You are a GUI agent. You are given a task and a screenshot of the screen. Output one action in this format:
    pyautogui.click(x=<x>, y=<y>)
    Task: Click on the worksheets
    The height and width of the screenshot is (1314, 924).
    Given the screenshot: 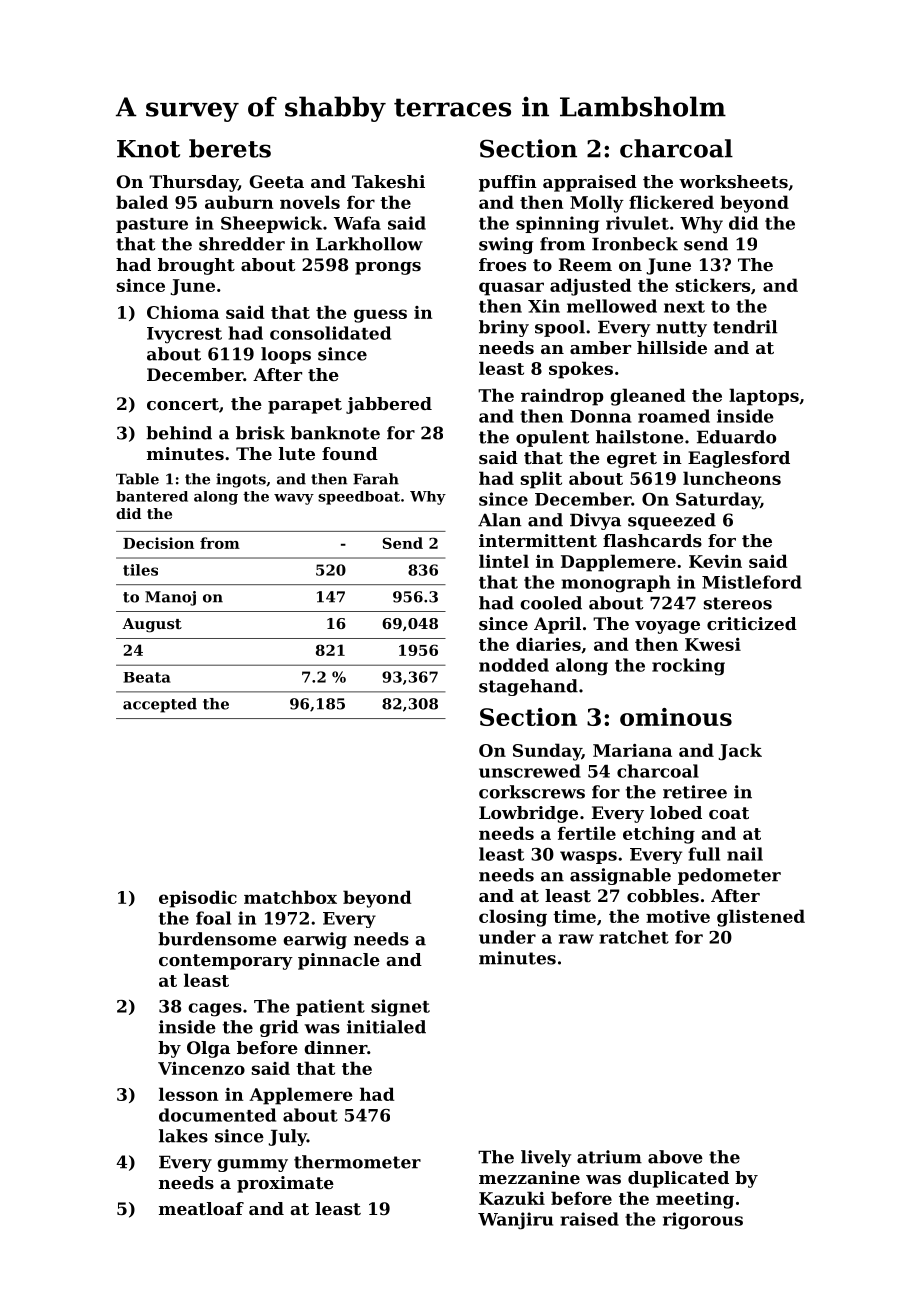 What is the action you would take?
    pyautogui.click(x=733, y=181)
